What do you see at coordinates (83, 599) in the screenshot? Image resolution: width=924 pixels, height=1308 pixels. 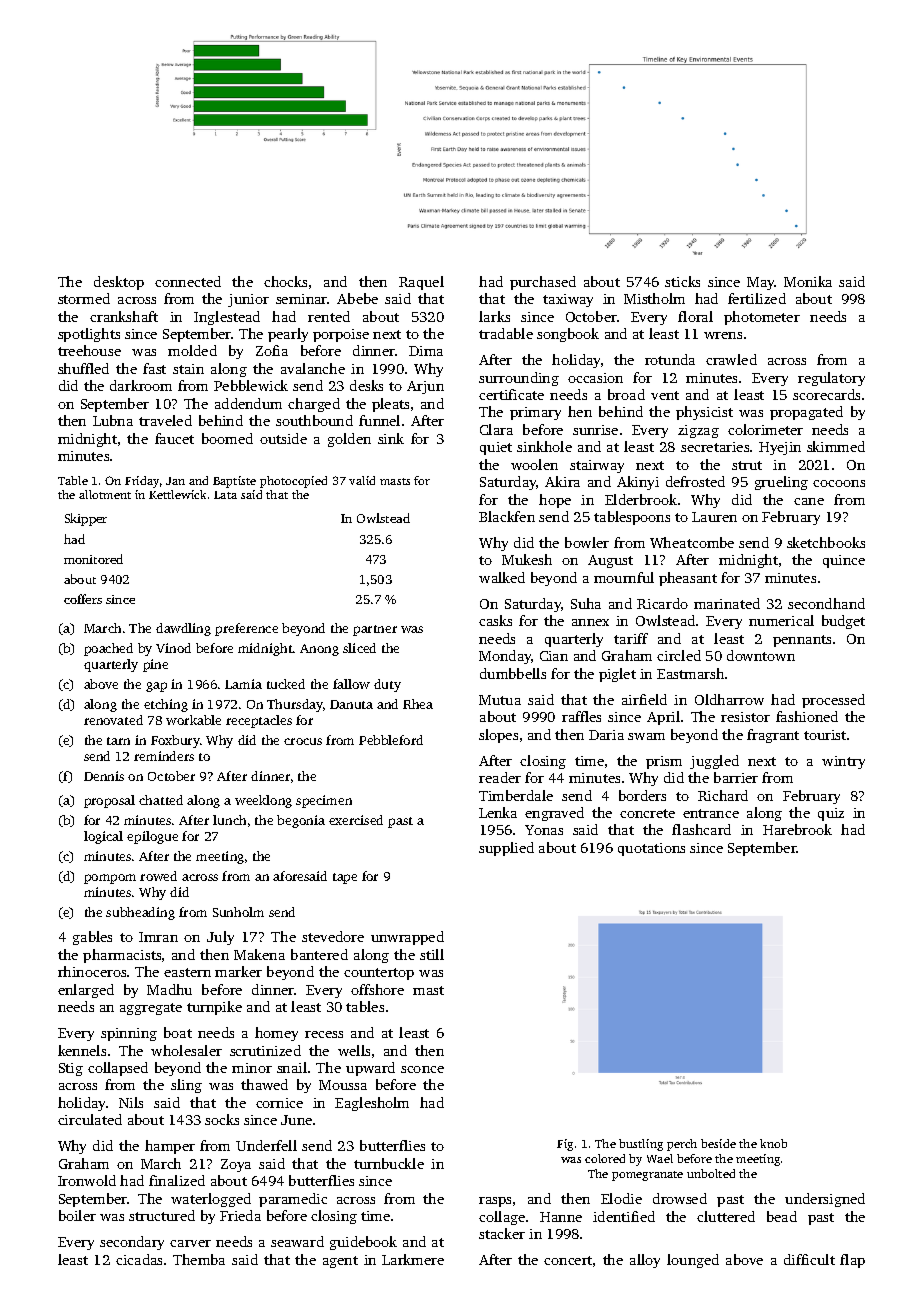 I see `coffers` at bounding box center [83, 599].
